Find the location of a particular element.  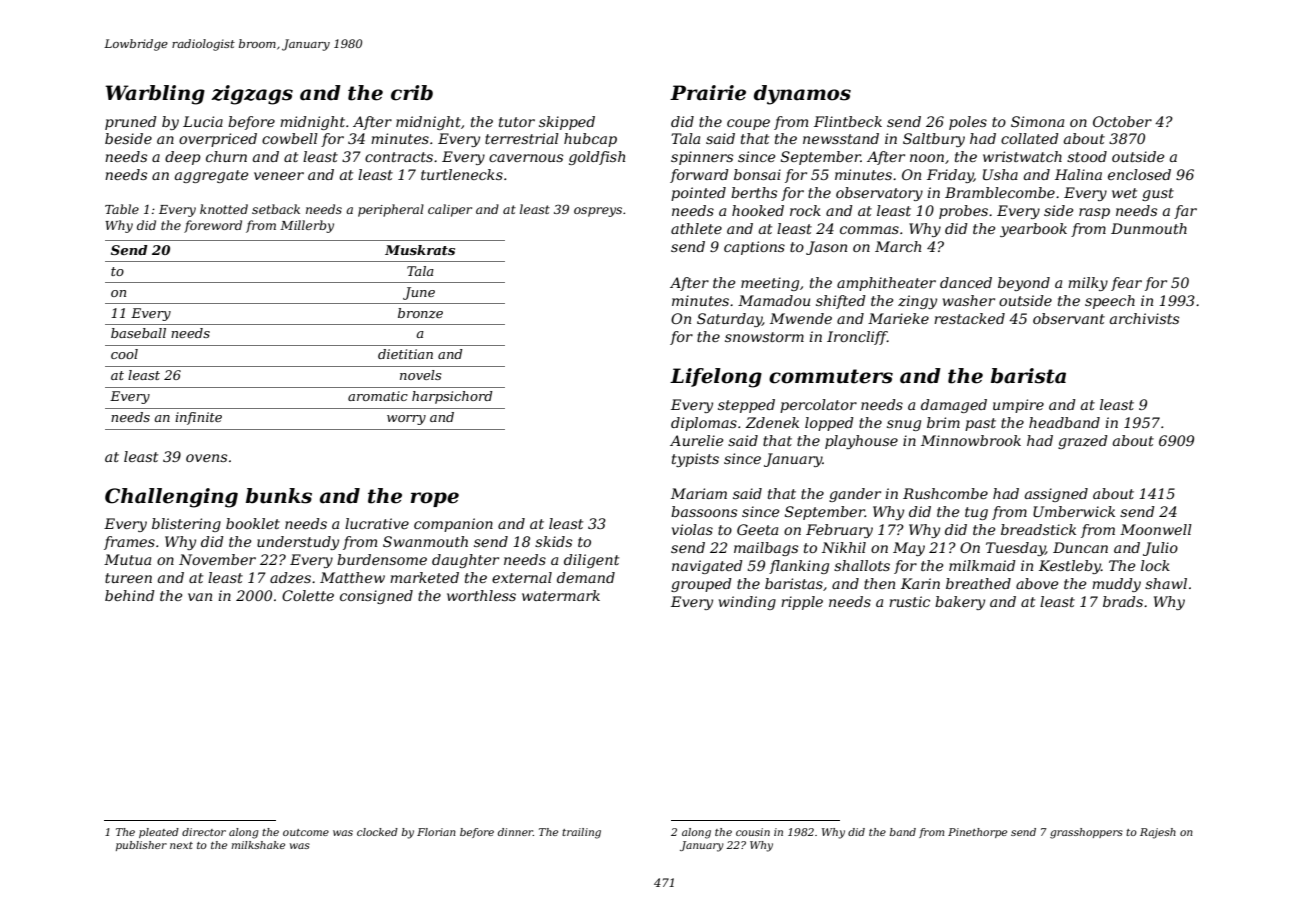

Aurelie is located at coordinates (697, 440).
